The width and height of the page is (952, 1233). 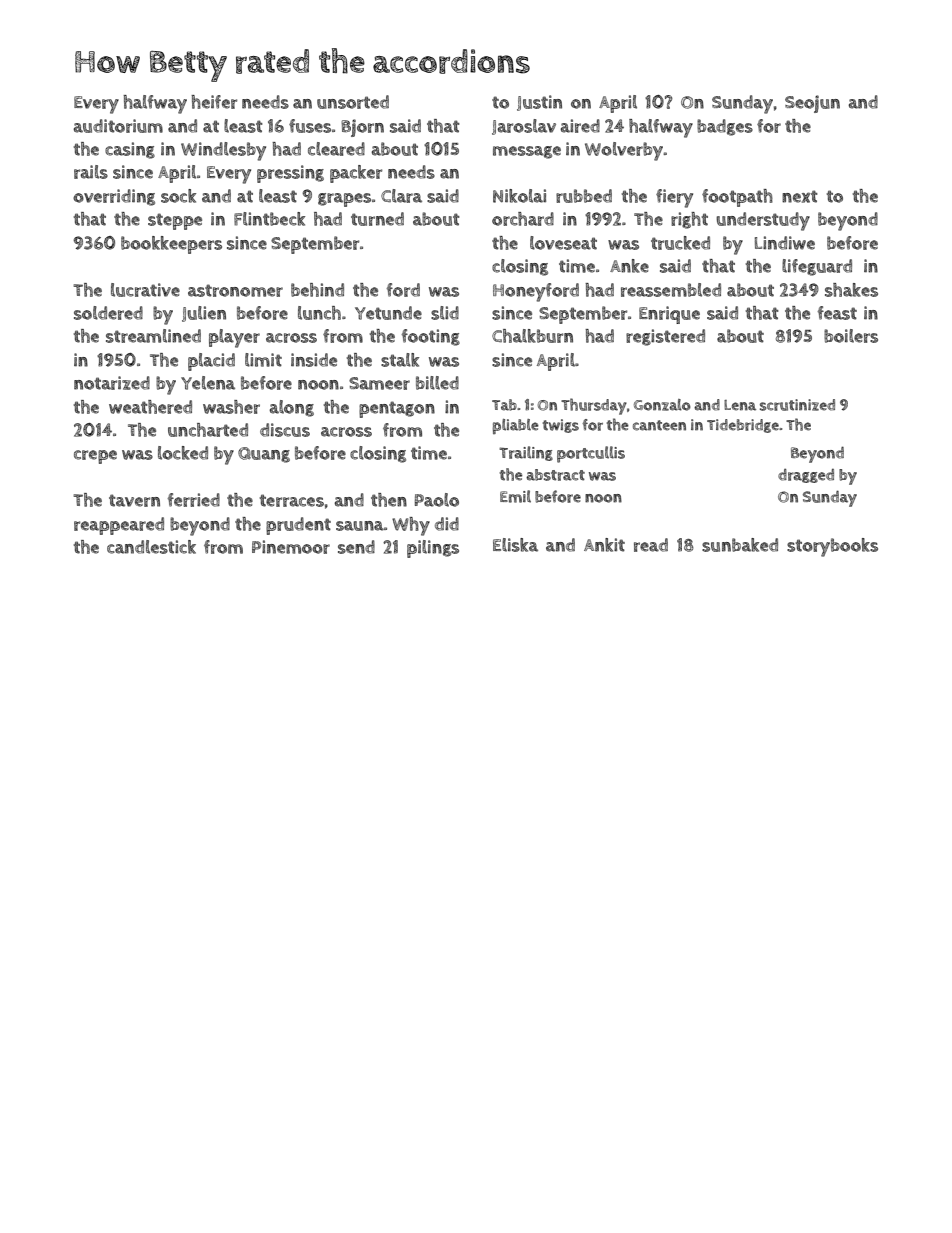 I want to click on tavern, so click(x=134, y=500).
